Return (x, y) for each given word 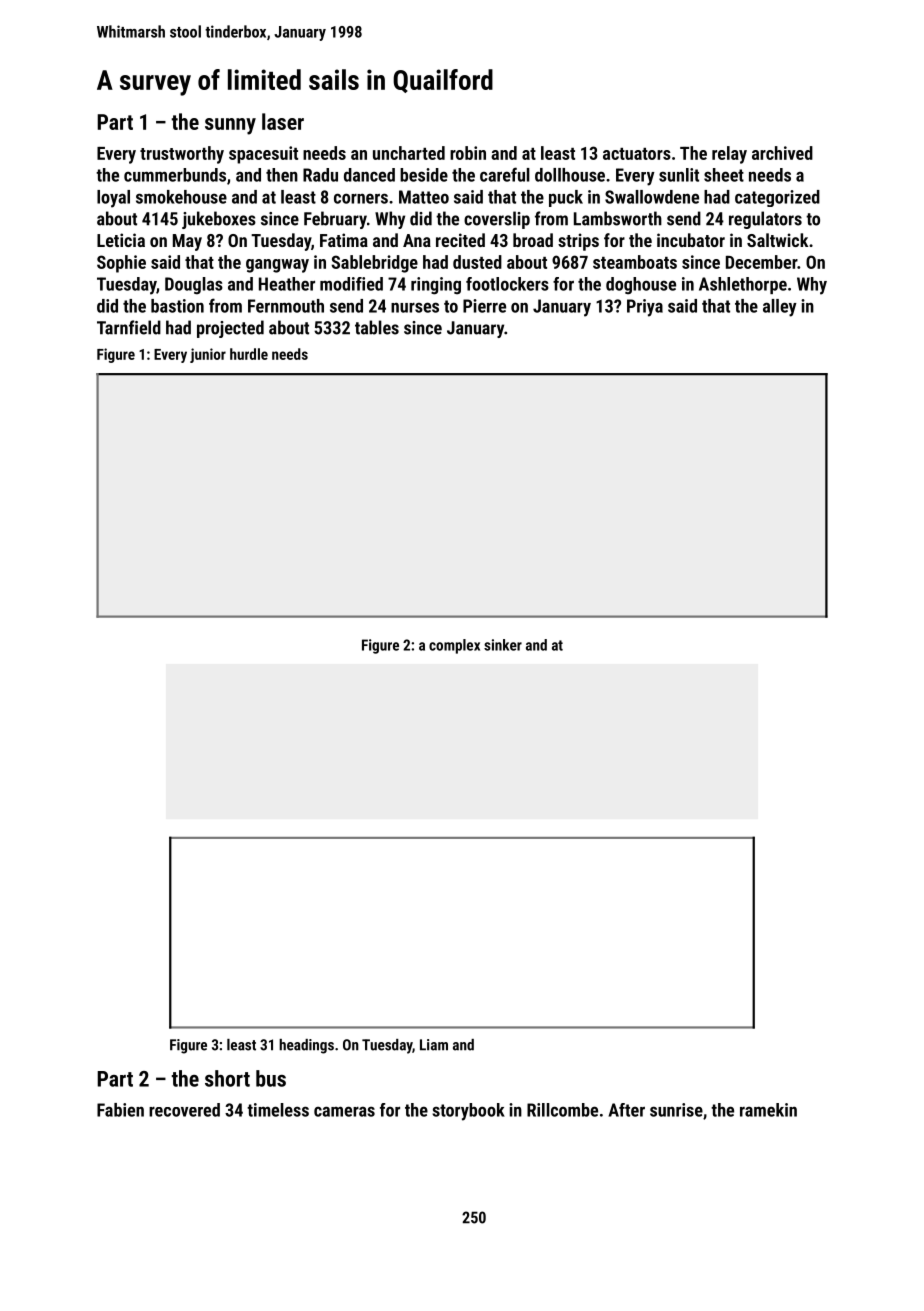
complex (454, 646)
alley (780, 308)
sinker (503, 645)
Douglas (194, 286)
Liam (434, 1045)
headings (306, 1046)
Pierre (484, 306)
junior (208, 355)
